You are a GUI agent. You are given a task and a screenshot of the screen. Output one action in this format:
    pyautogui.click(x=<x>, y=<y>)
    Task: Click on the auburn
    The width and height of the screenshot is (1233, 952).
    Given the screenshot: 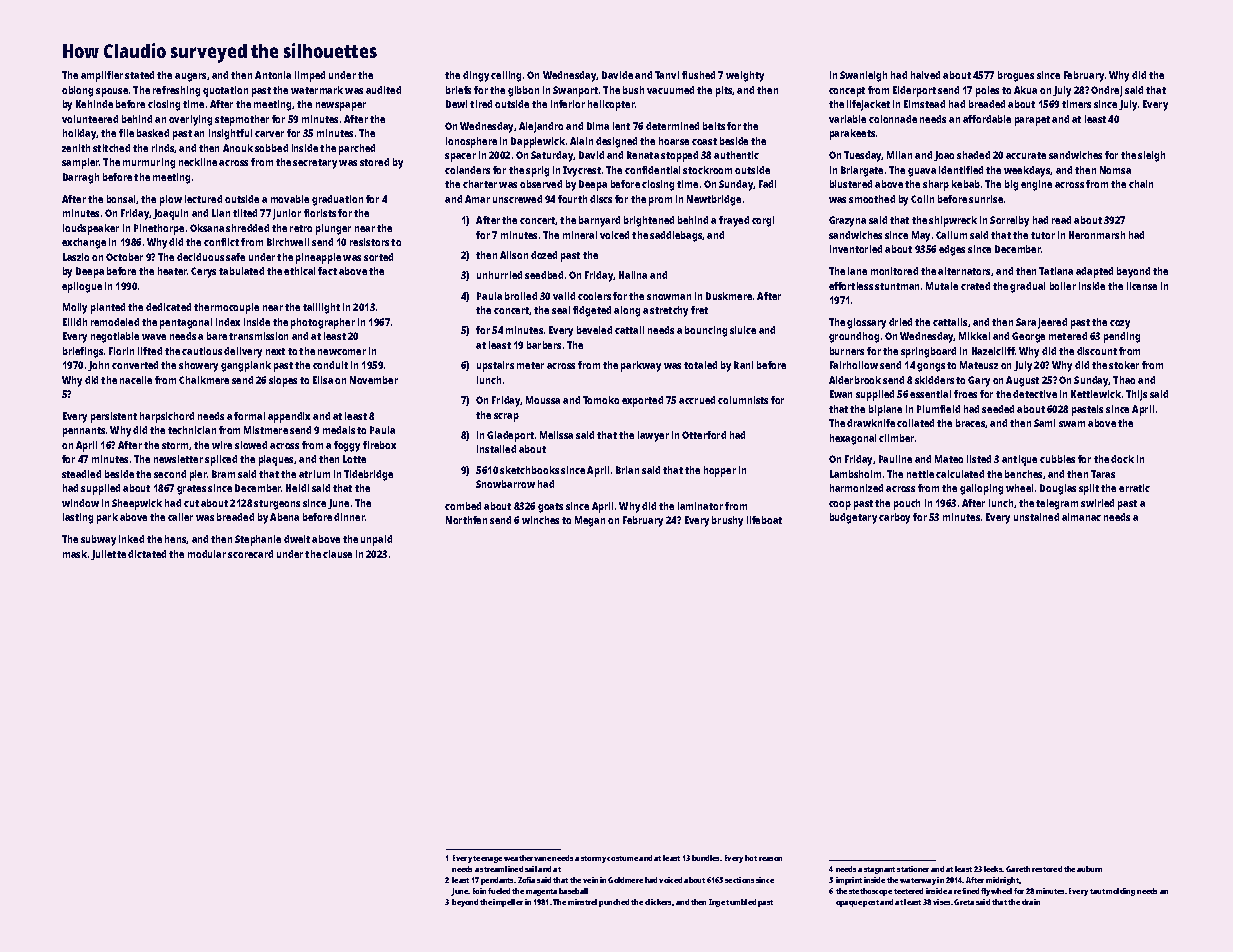 What is the action you would take?
    pyautogui.click(x=1089, y=869)
